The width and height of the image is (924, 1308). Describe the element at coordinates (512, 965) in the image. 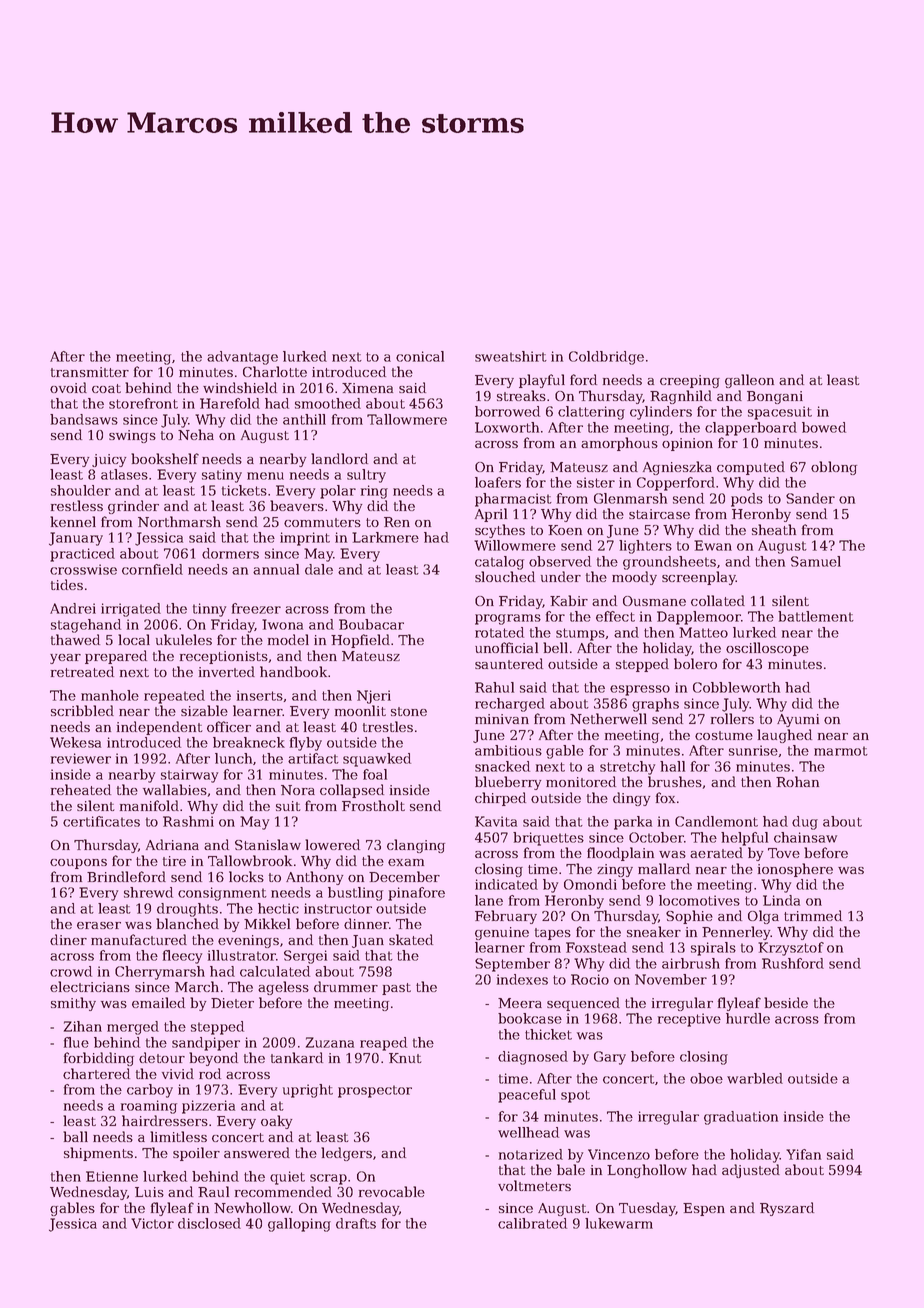

I see `September` at that location.
